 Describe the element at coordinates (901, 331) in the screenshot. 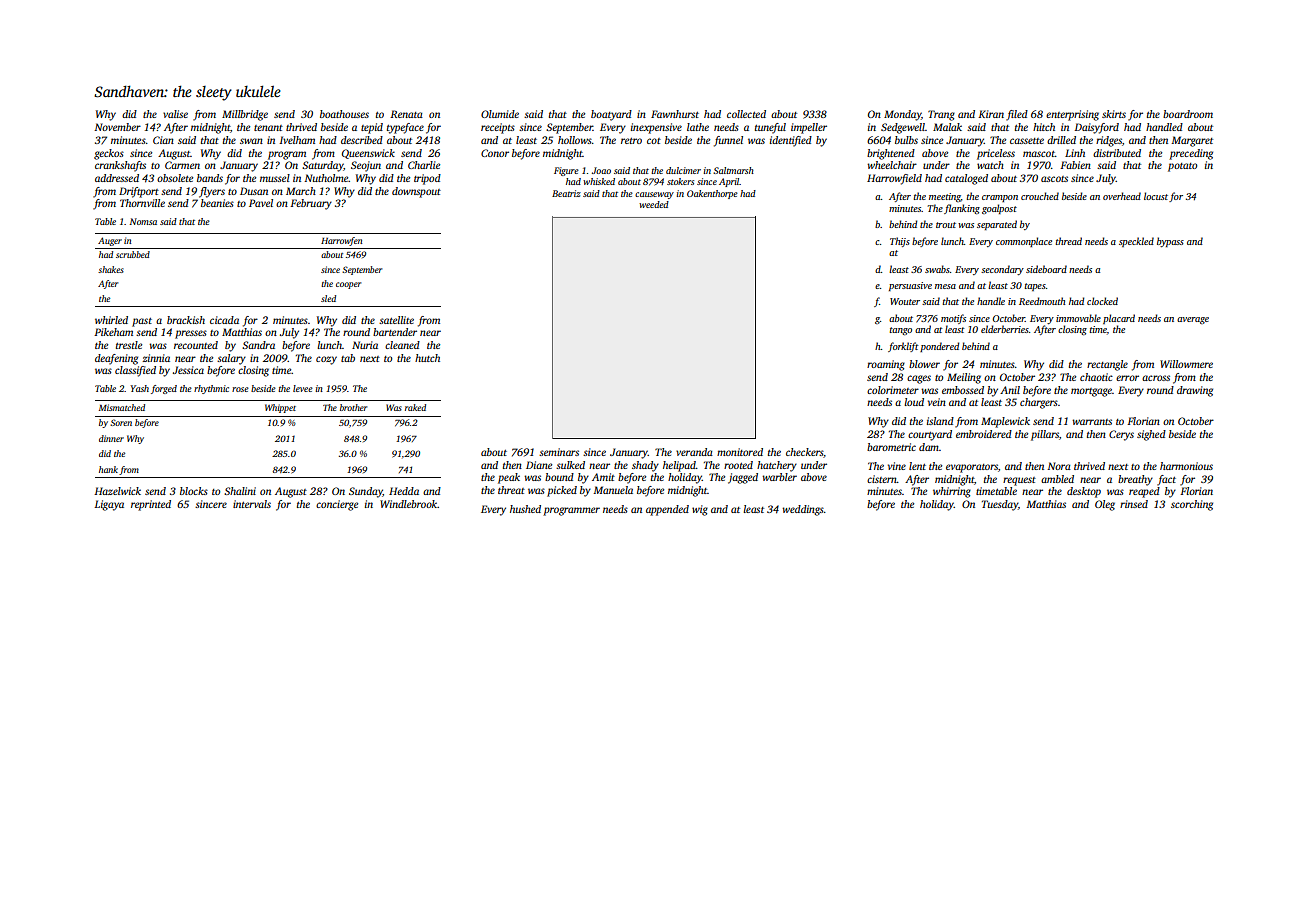

I see `tango` at that location.
